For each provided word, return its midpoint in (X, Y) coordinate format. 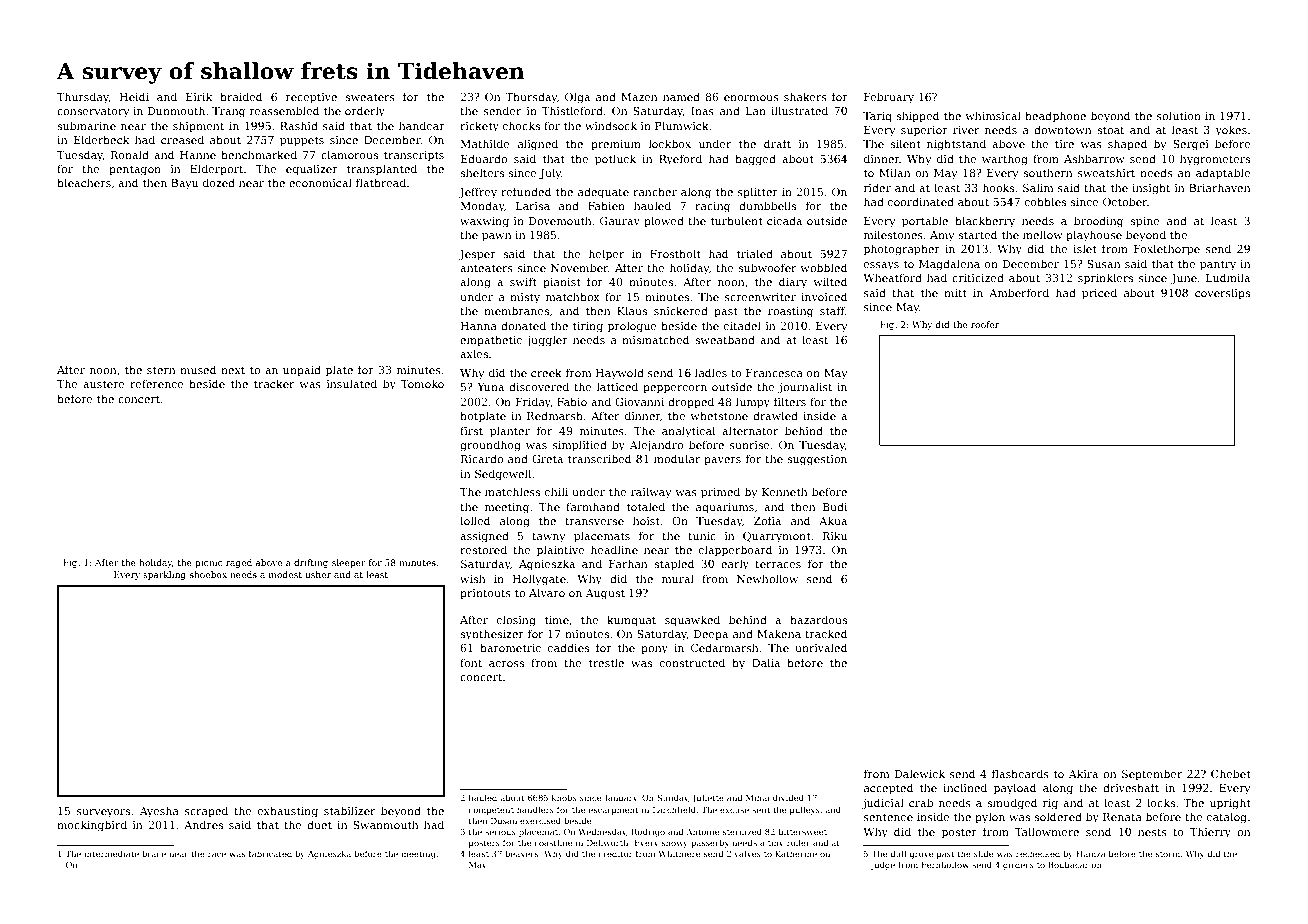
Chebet (1231, 773)
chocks (521, 125)
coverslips (1222, 294)
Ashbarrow (1094, 158)
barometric (510, 647)
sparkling (164, 575)
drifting (311, 563)
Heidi (134, 96)
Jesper (477, 255)
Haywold (620, 374)
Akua (833, 520)
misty (525, 298)
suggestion (817, 460)
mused (198, 369)
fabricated (270, 853)
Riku (835, 535)
